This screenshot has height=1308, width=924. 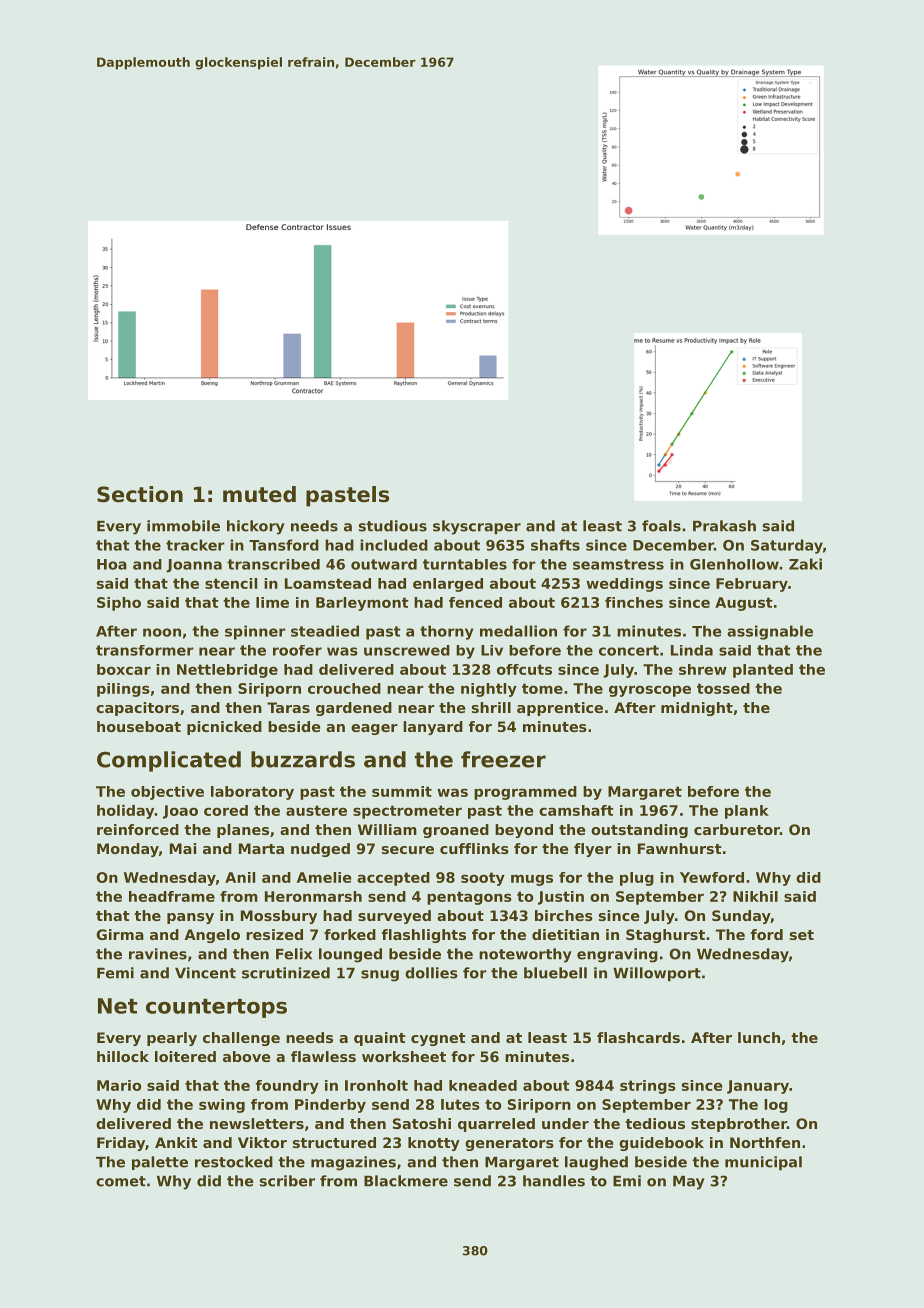 I want to click on apprentice, so click(x=560, y=709).
